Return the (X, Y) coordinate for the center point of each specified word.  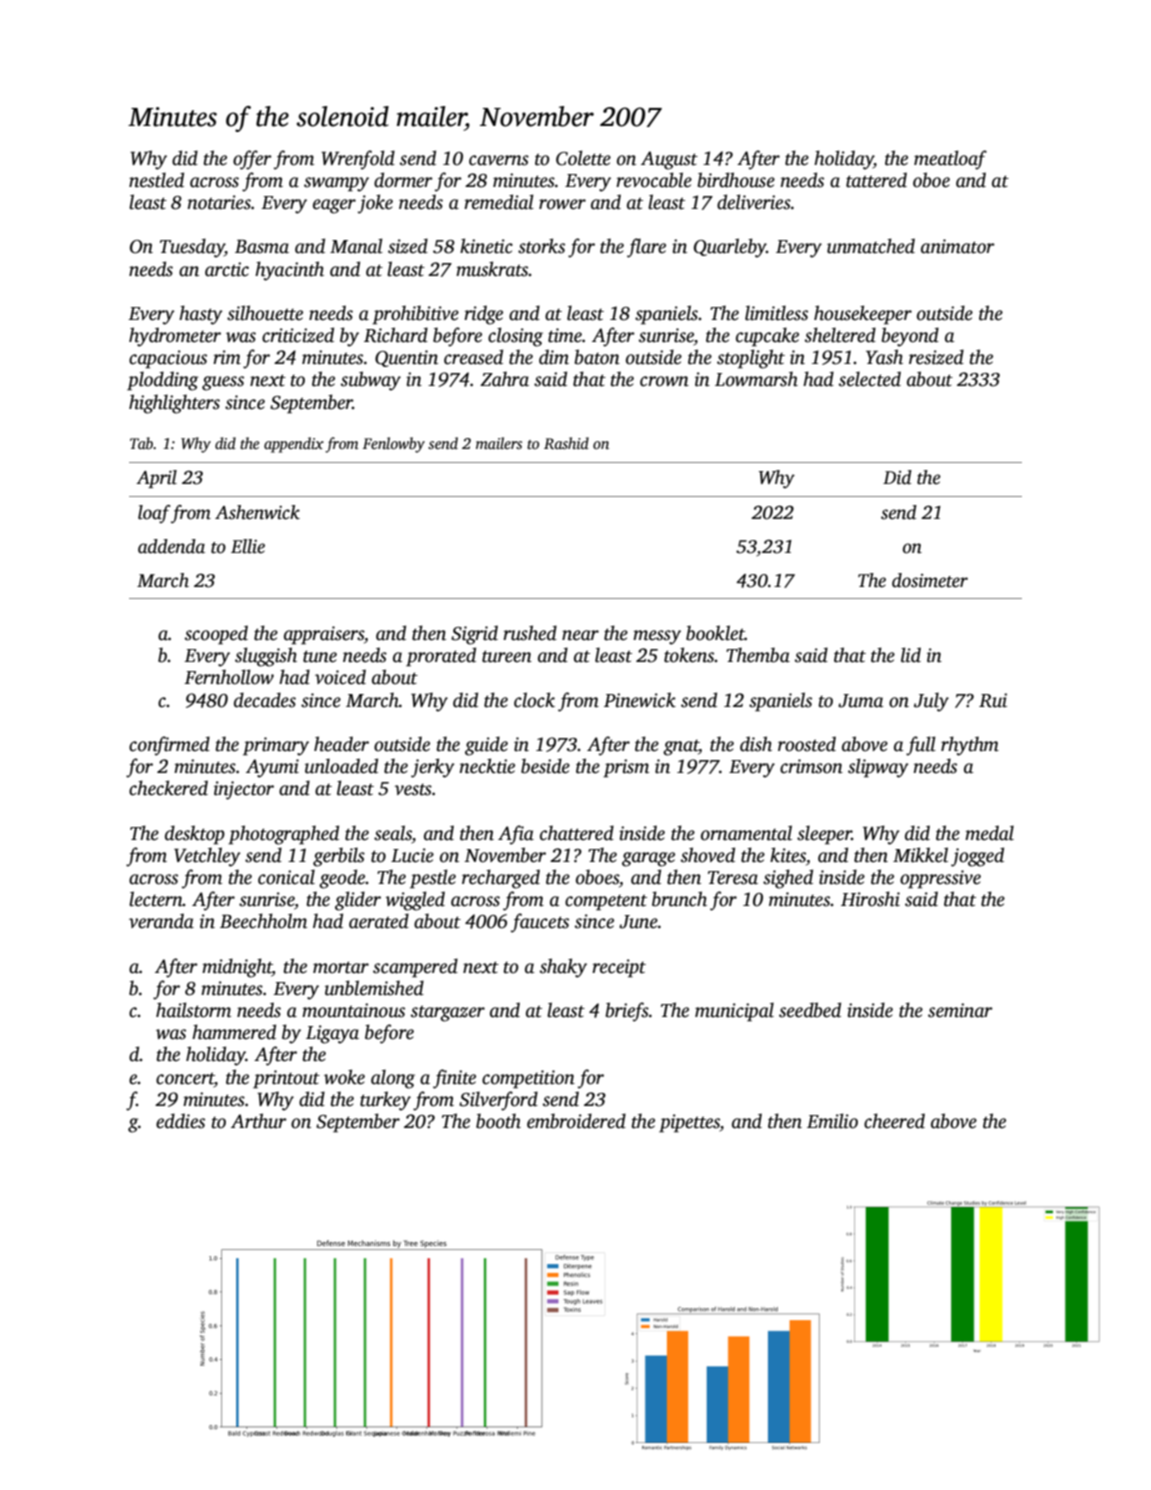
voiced (340, 677)
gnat (681, 748)
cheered (894, 1121)
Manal (356, 246)
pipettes (689, 1123)
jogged (977, 857)
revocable (654, 180)
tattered (876, 180)
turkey (385, 1101)
